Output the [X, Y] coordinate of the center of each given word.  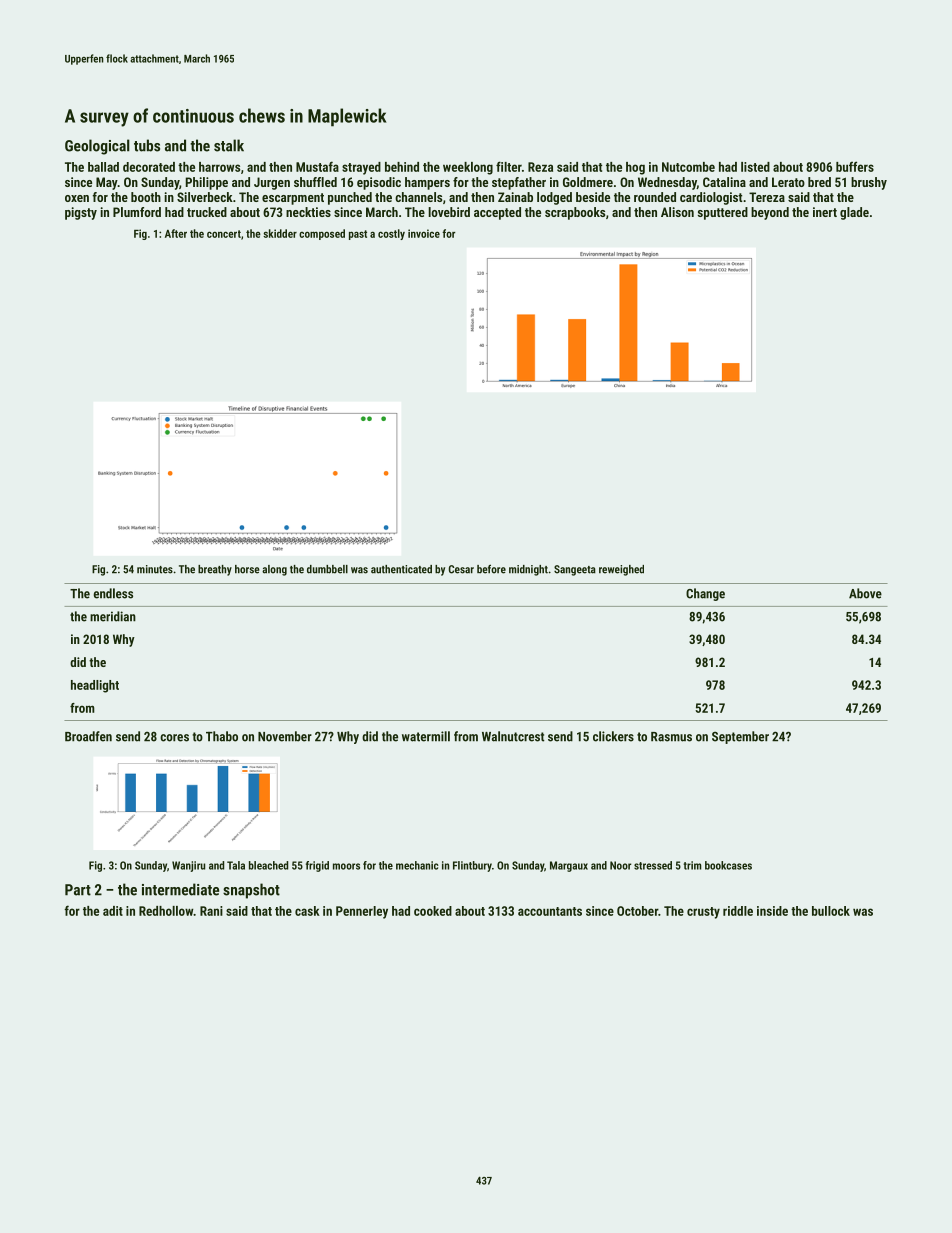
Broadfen [88, 736]
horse [247, 569]
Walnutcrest [513, 736]
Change [705, 594]
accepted [497, 213]
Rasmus [671, 737]
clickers [613, 736]
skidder [280, 233]
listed [755, 167]
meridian [113, 616]
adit [113, 911]
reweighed [621, 570]
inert [825, 212]
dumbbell [327, 569]
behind [402, 167]
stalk [229, 145]
